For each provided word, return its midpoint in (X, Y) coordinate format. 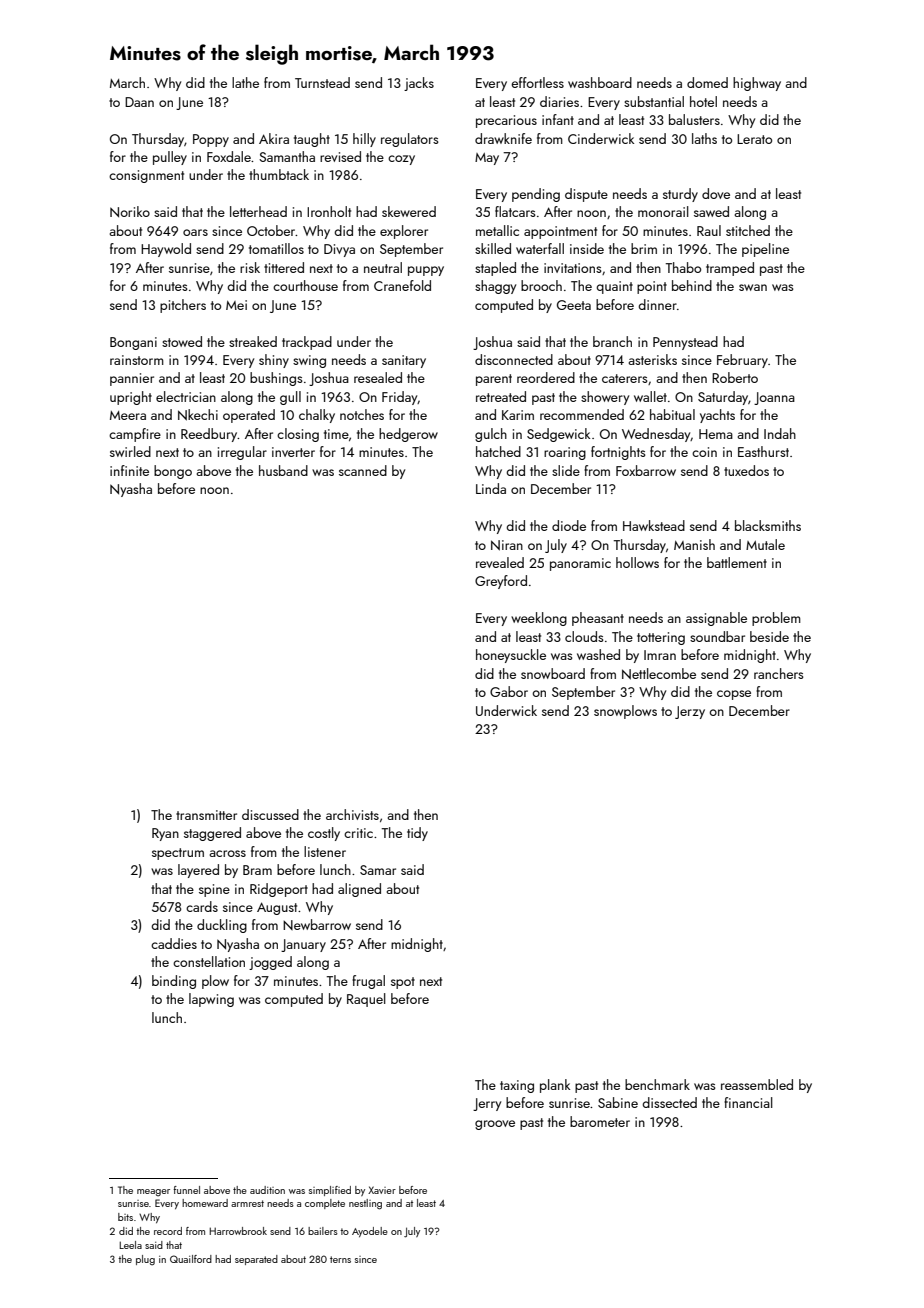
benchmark (657, 1084)
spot (403, 983)
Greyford (501, 582)
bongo (173, 472)
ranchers (779, 673)
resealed (378, 377)
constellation (209, 961)
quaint (614, 287)
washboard (600, 82)
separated (256, 1260)
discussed (270, 814)
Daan (139, 102)
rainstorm (137, 360)
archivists (352, 814)
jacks (419, 84)
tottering (661, 638)
